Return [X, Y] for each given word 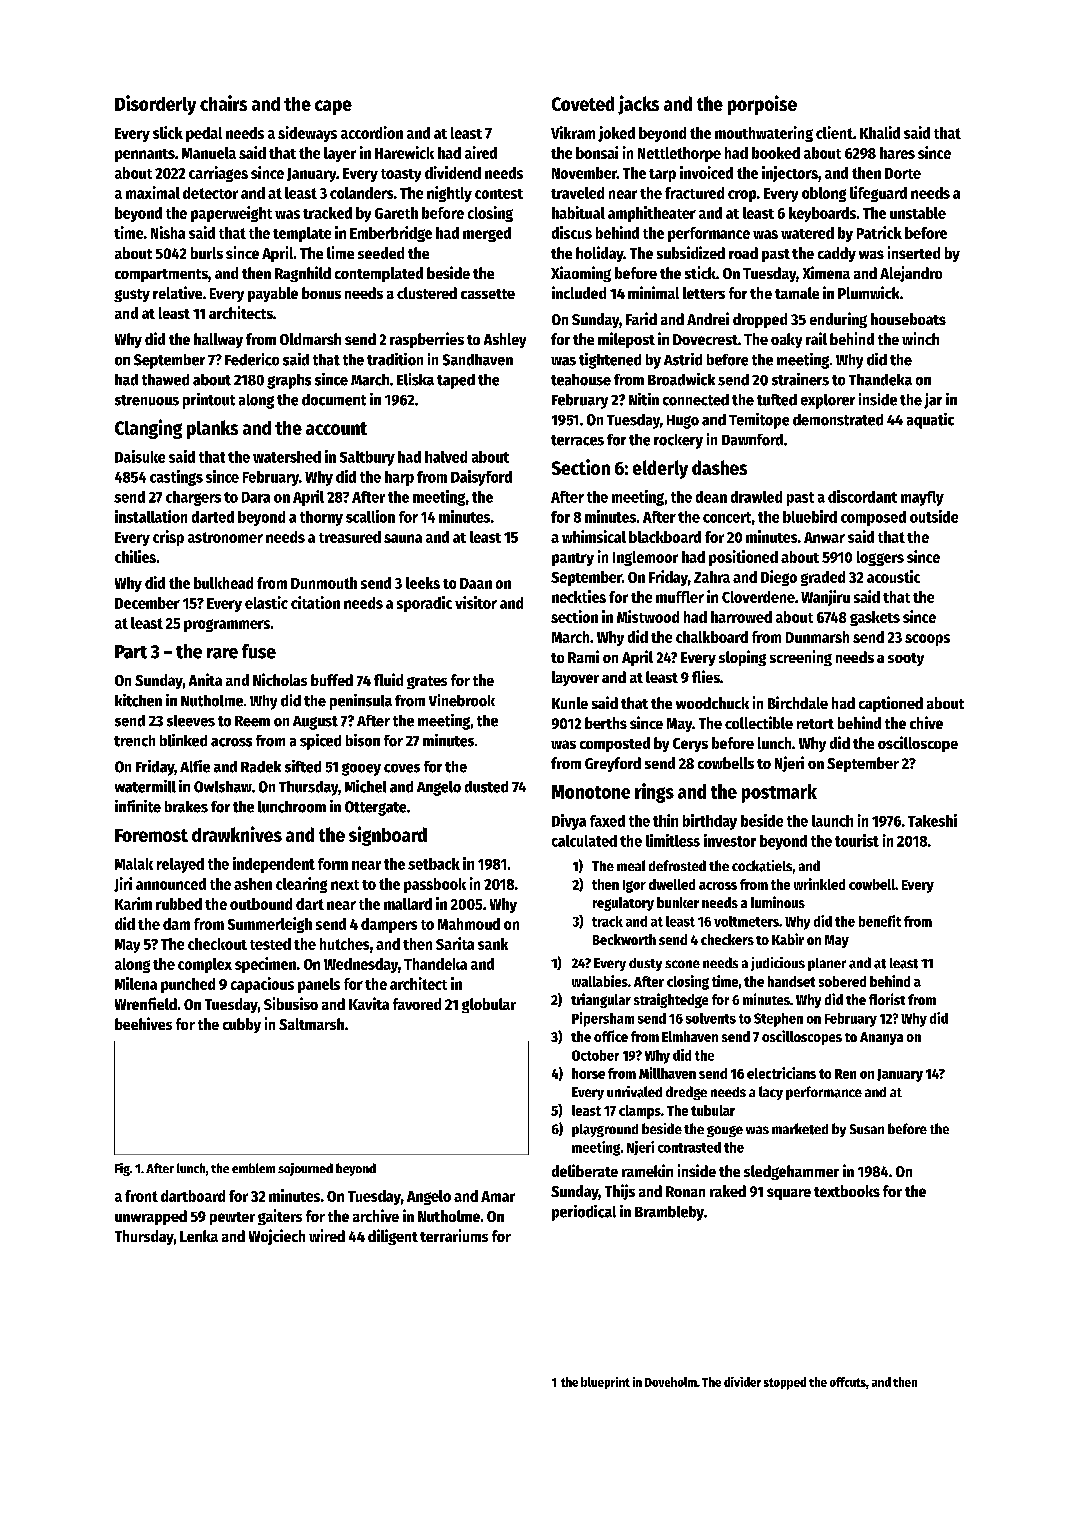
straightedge [671, 1000]
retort [815, 724]
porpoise [762, 105]
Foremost [151, 835]
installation [151, 516]
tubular [713, 1110]
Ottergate [375, 808]
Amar [498, 1196]
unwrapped [151, 1217]
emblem [253, 1168]
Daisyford [481, 478]
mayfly [922, 498]
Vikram [573, 132]
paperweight [231, 214]
